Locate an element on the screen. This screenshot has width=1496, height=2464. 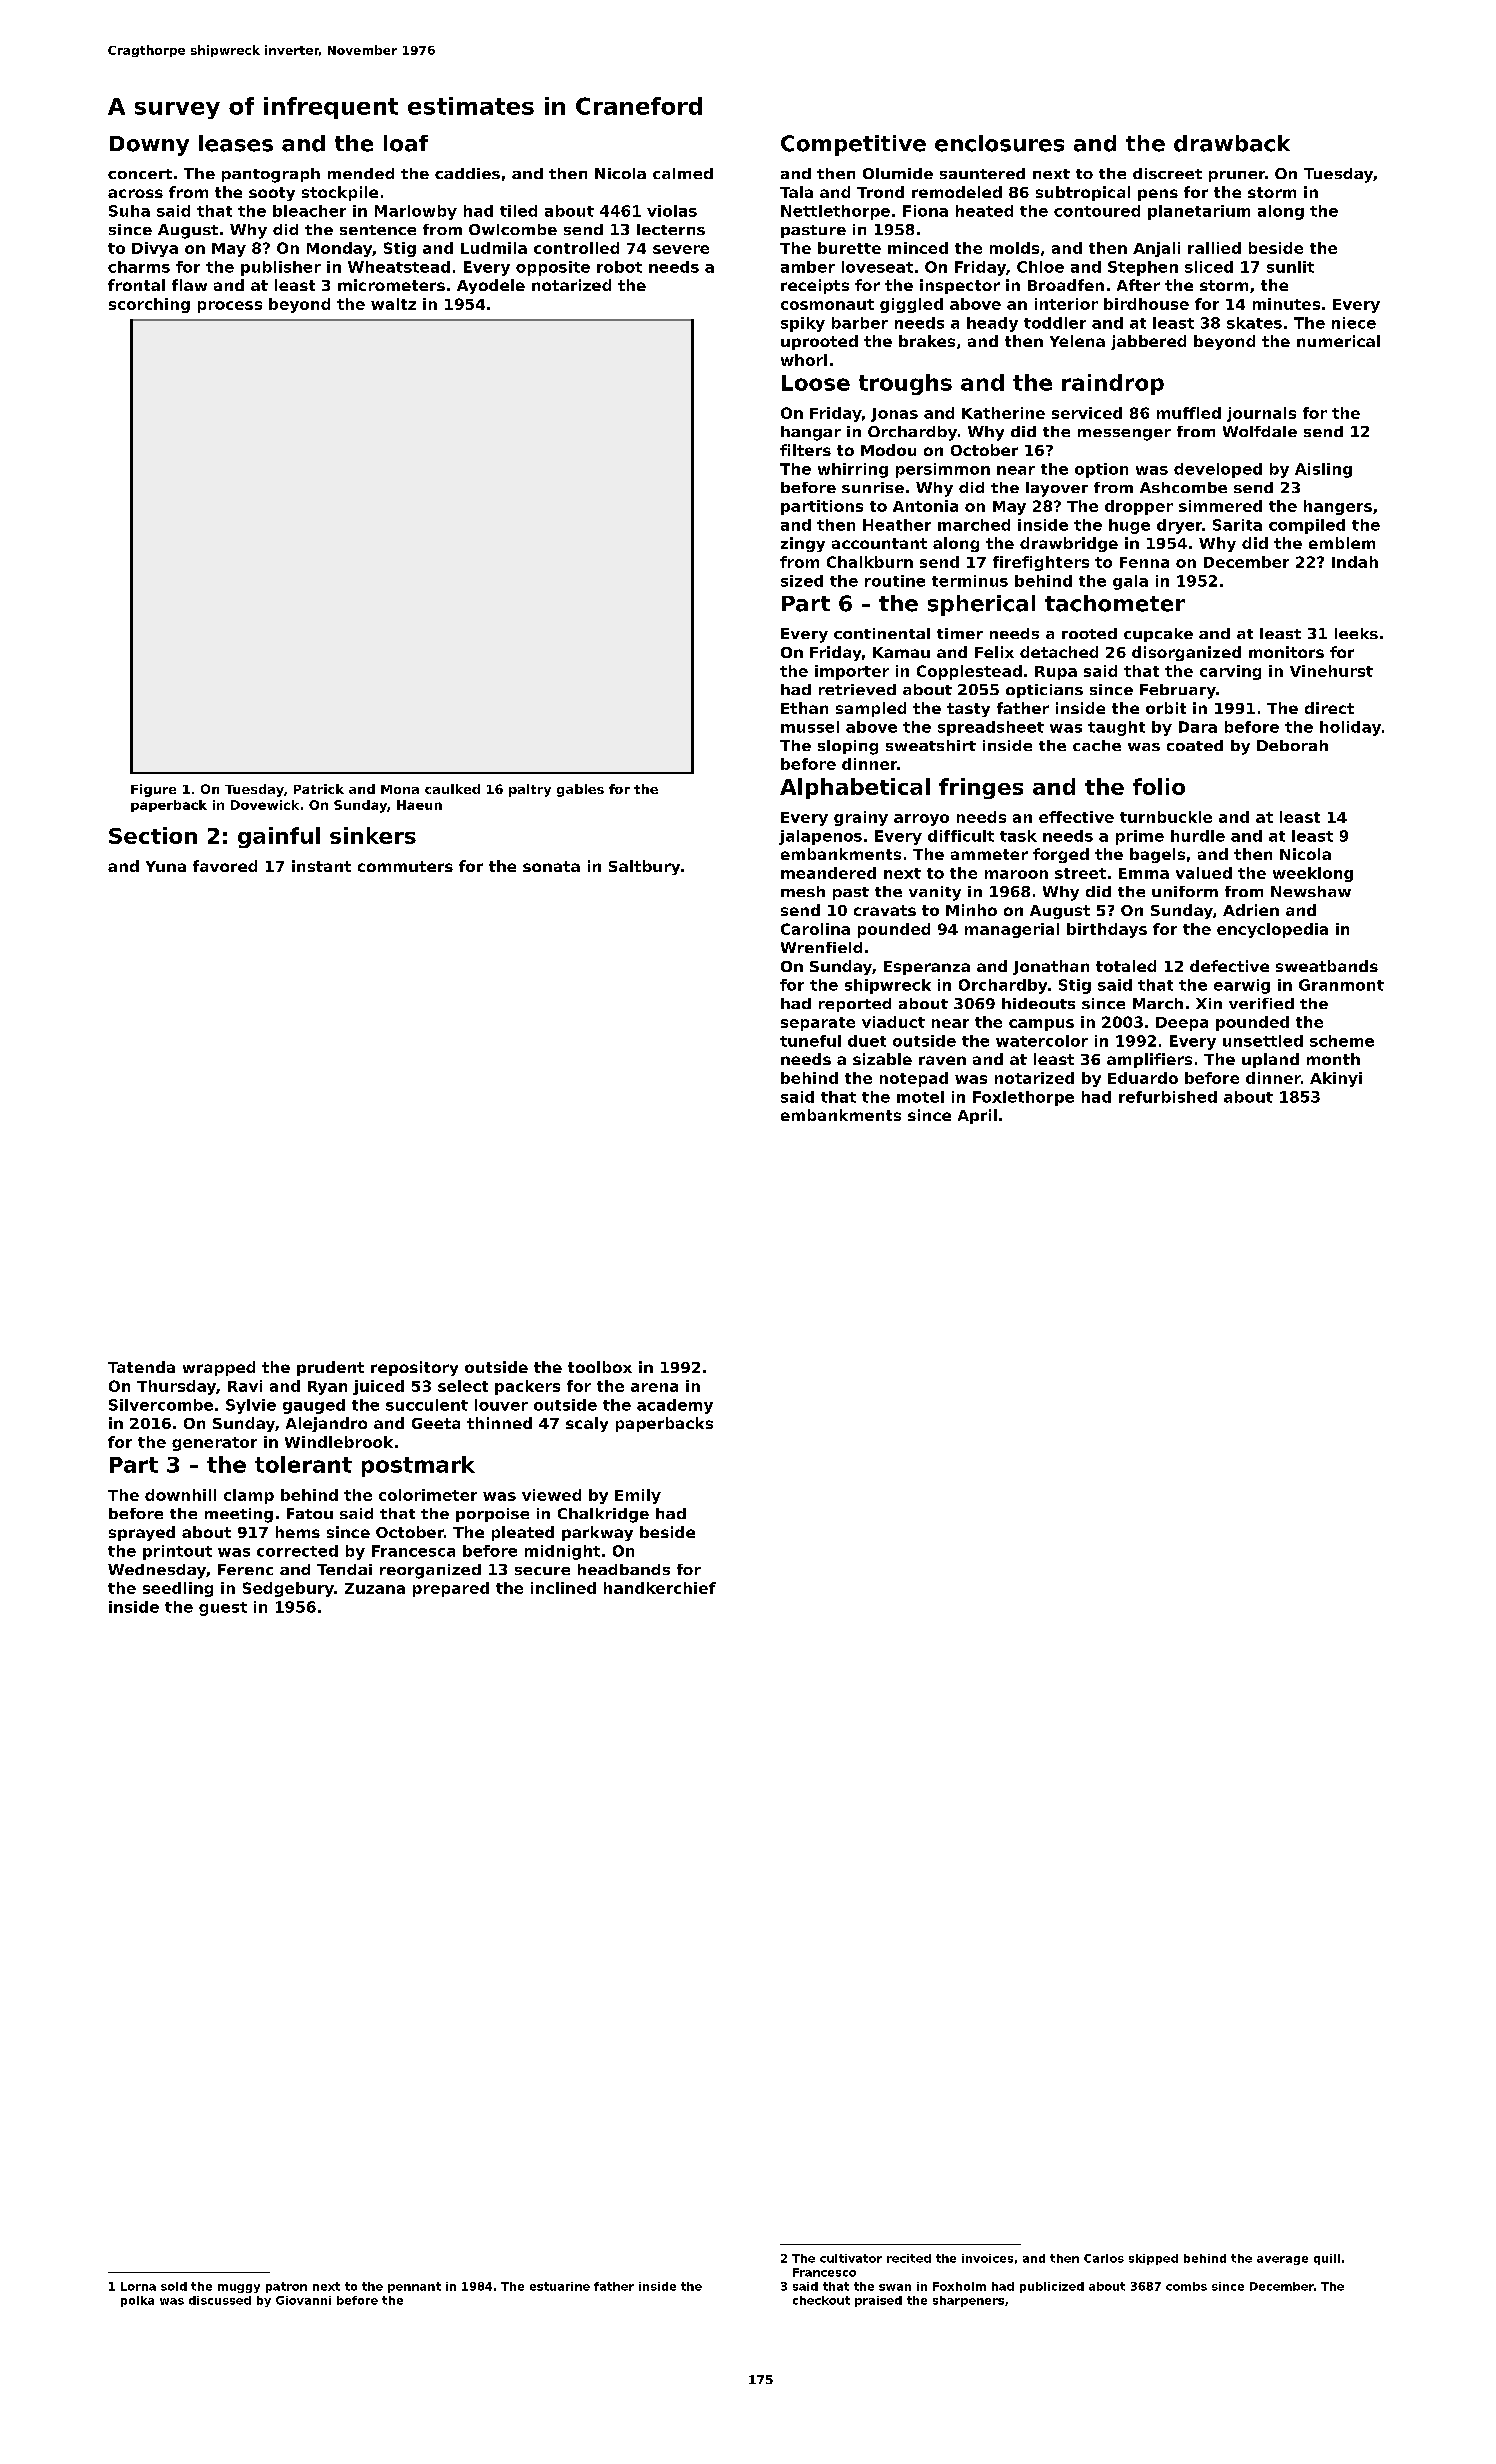
inclined is located at coordinates (563, 1588).
